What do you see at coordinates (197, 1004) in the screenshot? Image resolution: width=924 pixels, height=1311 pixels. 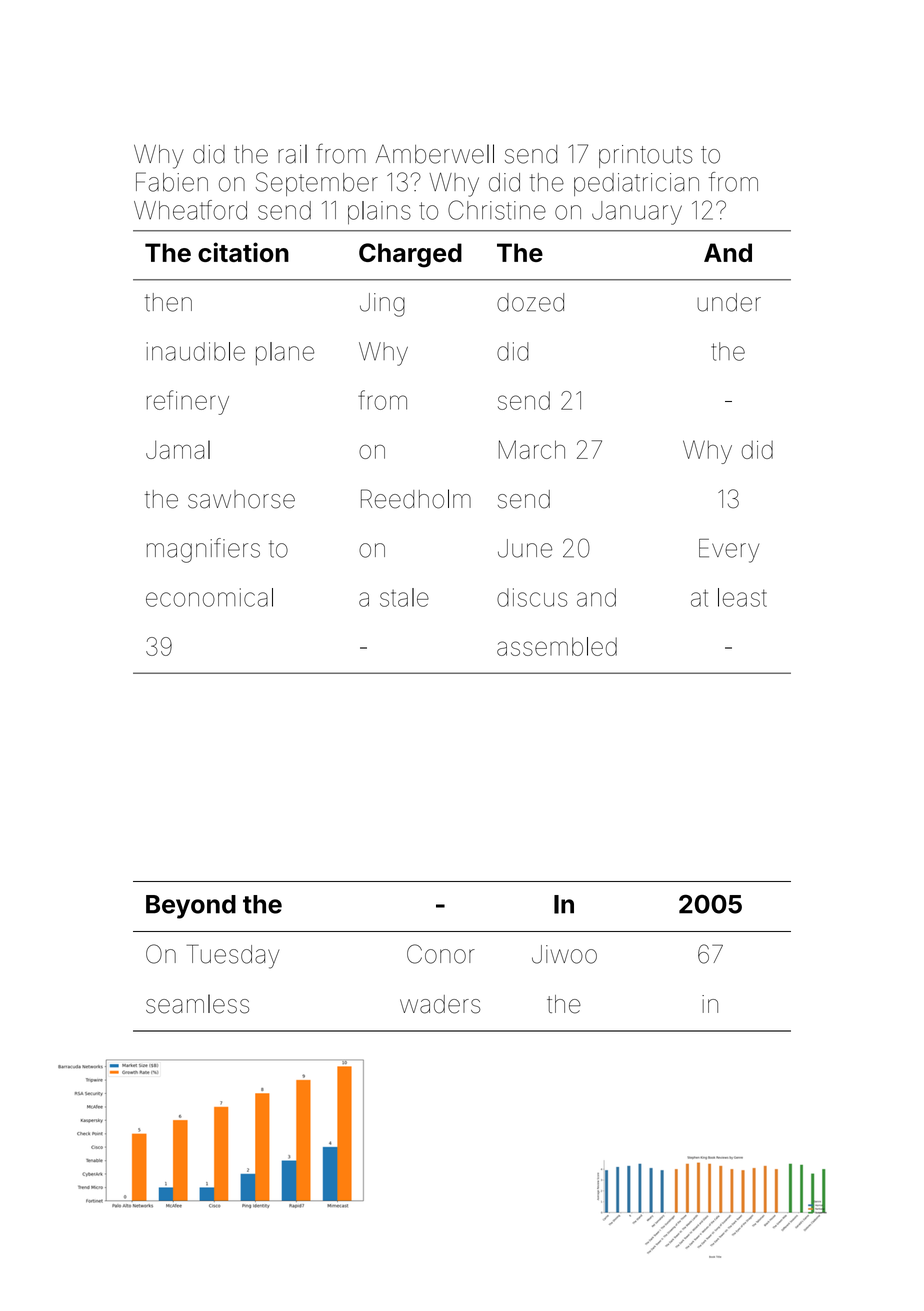 I see `seamless` at bounding box center [197, 1004].
